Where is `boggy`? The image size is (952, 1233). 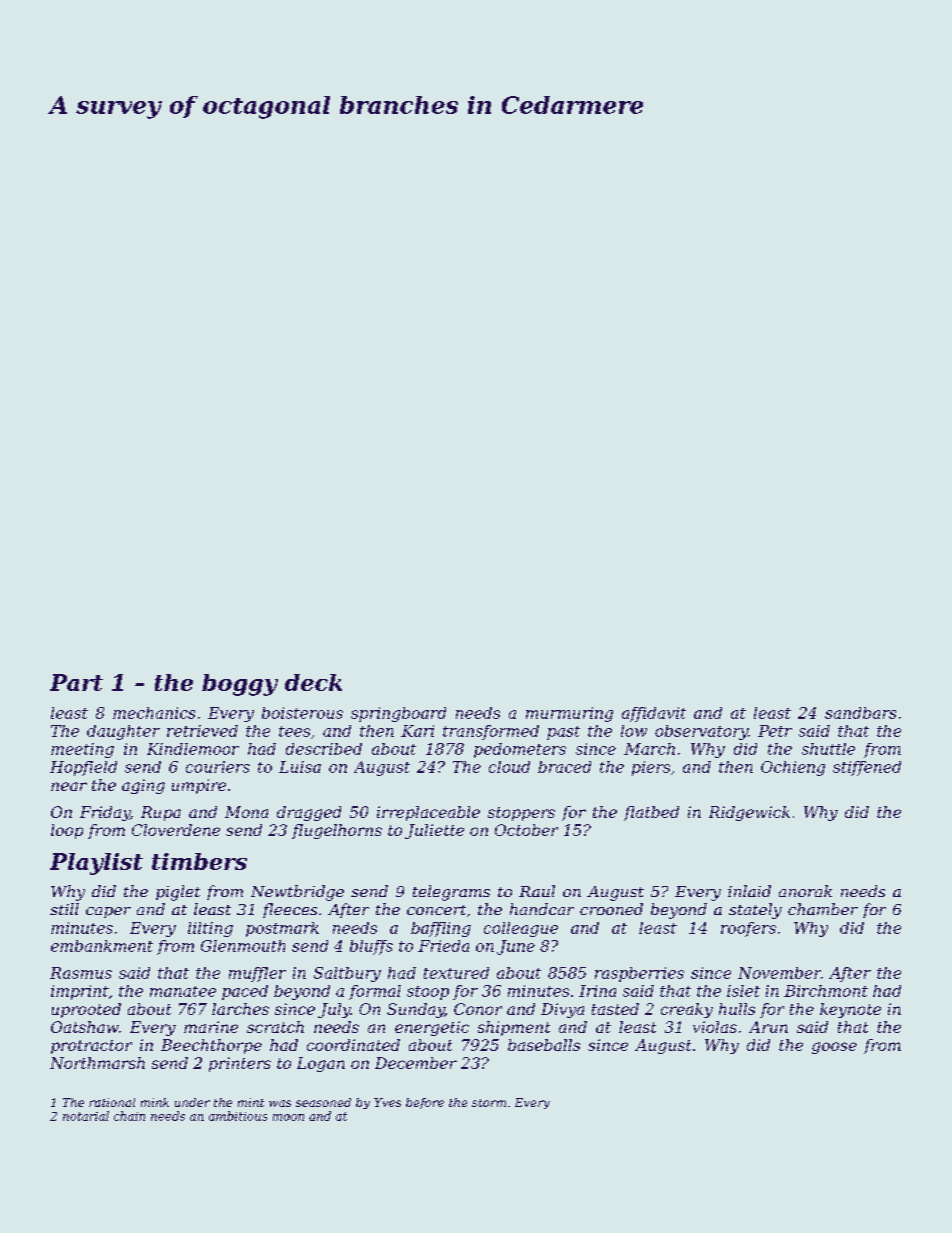 boggy is located at coordinates (240, 685).
